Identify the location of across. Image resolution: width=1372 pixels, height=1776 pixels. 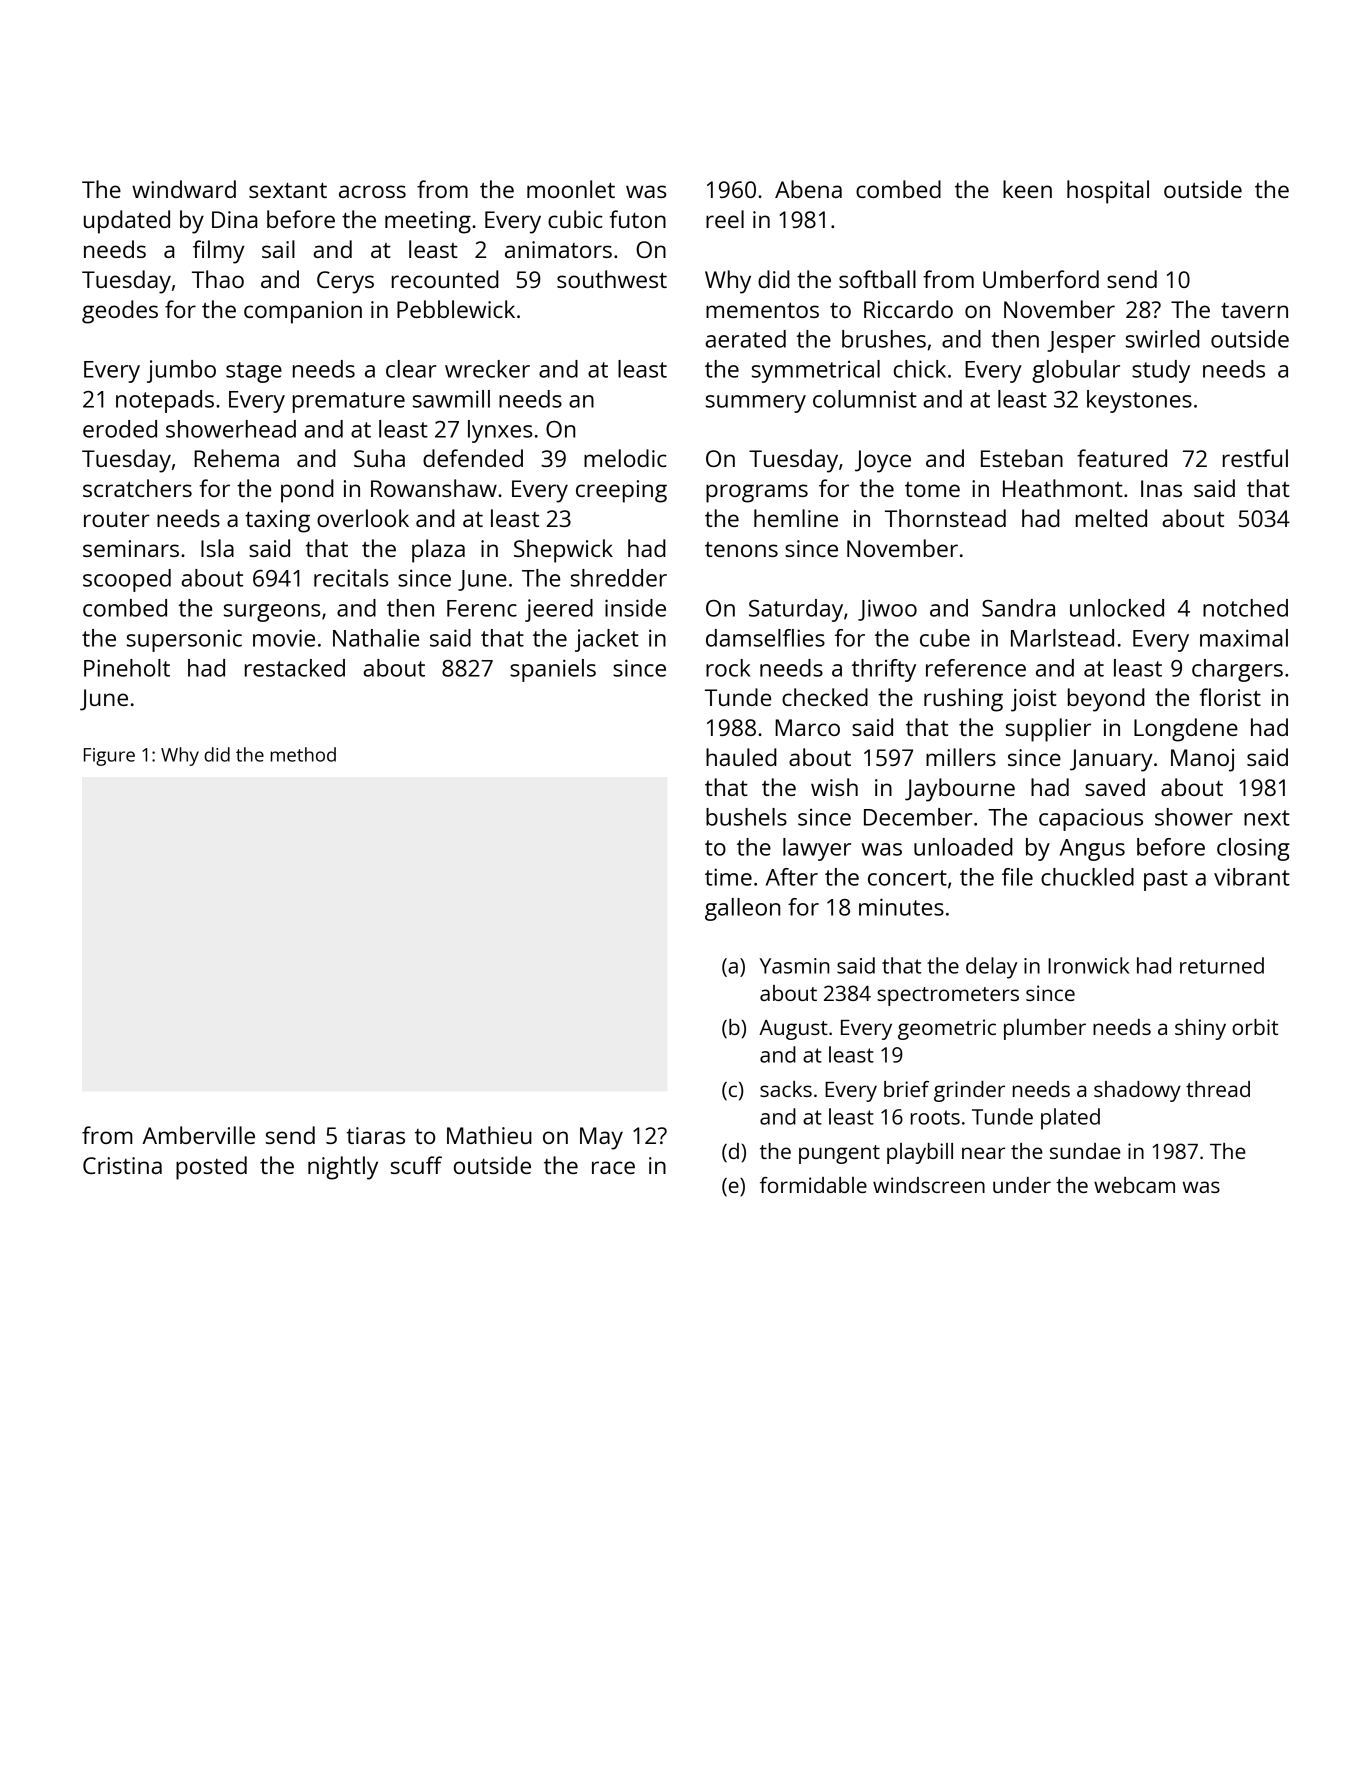
(372, 191).
